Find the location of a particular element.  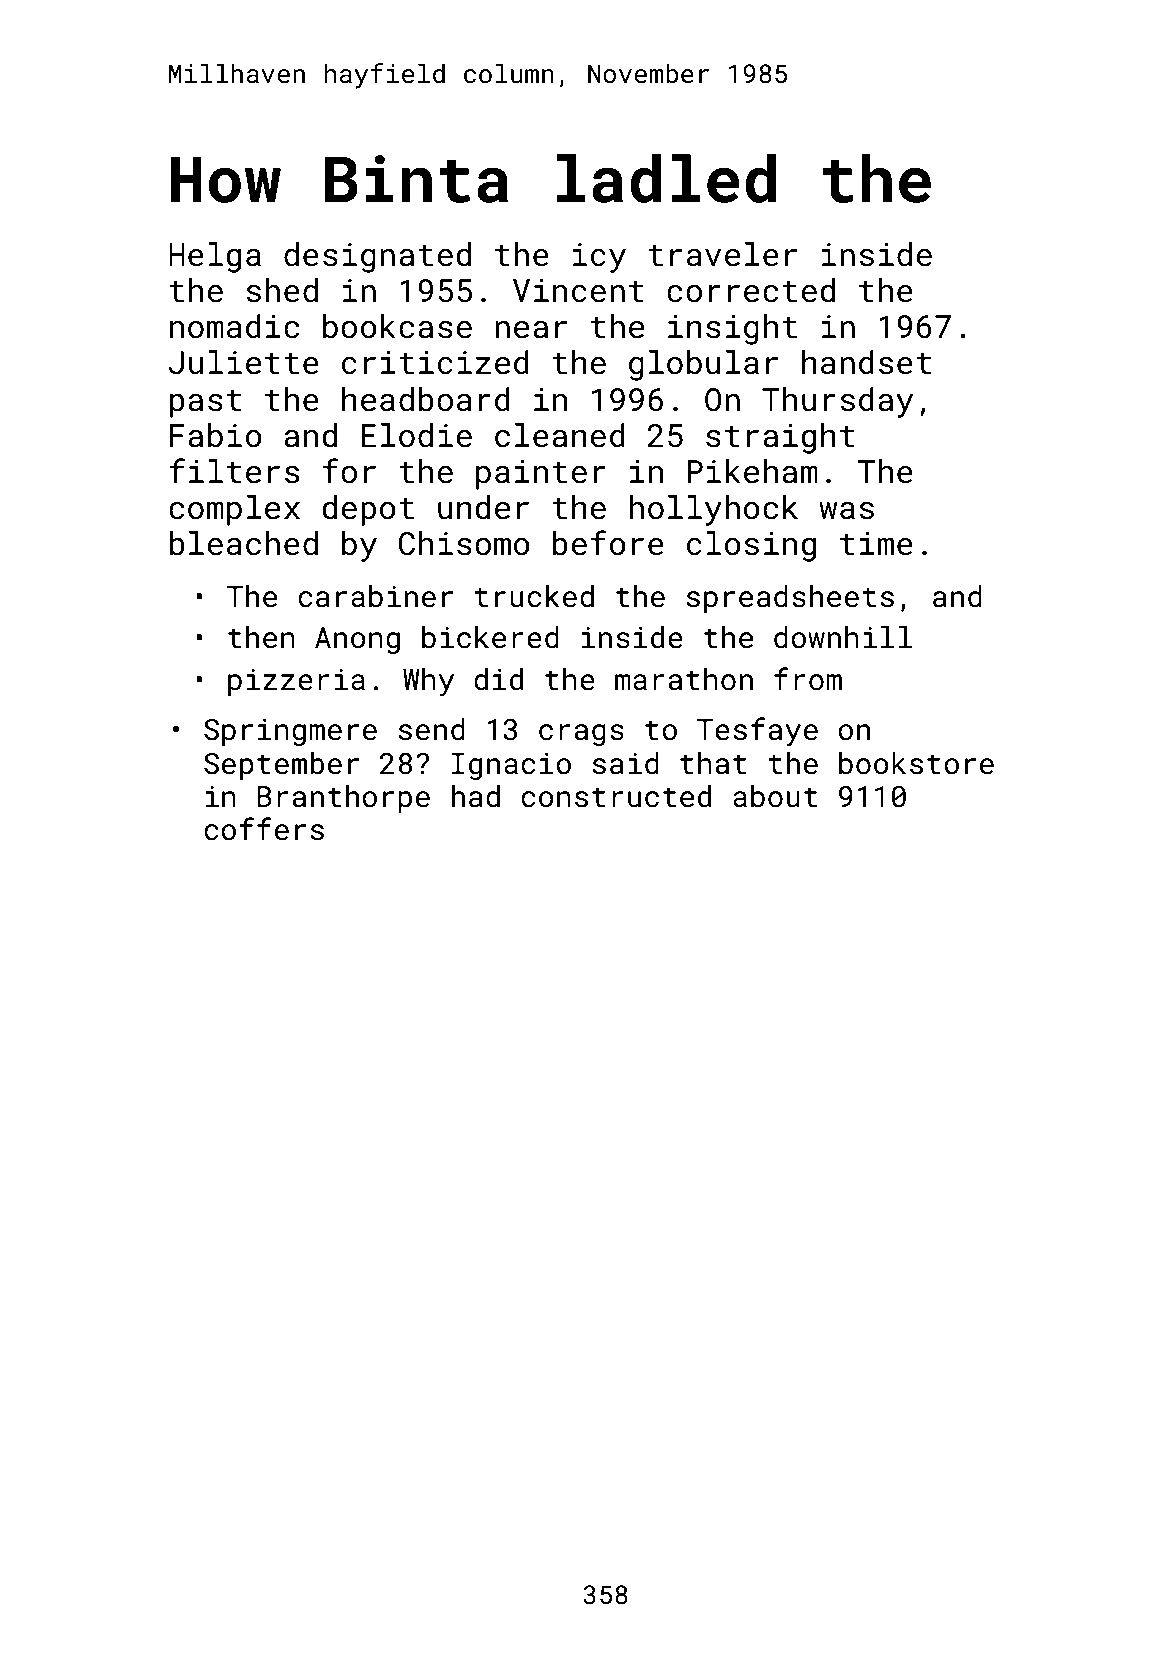

corrected is located at coordinates (751, 290).
